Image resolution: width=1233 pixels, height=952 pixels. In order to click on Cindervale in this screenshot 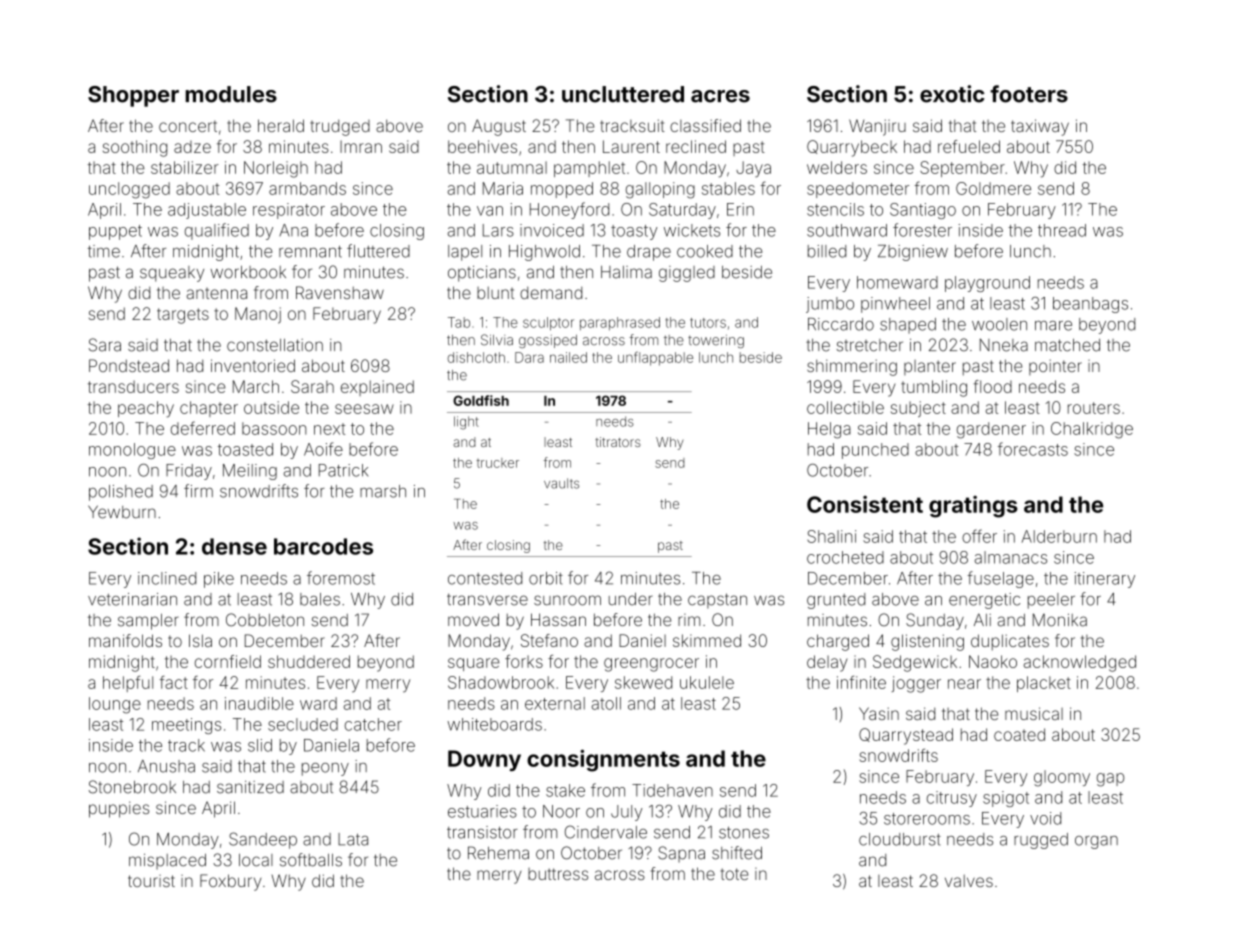, I will do `click(606, 832)`.
